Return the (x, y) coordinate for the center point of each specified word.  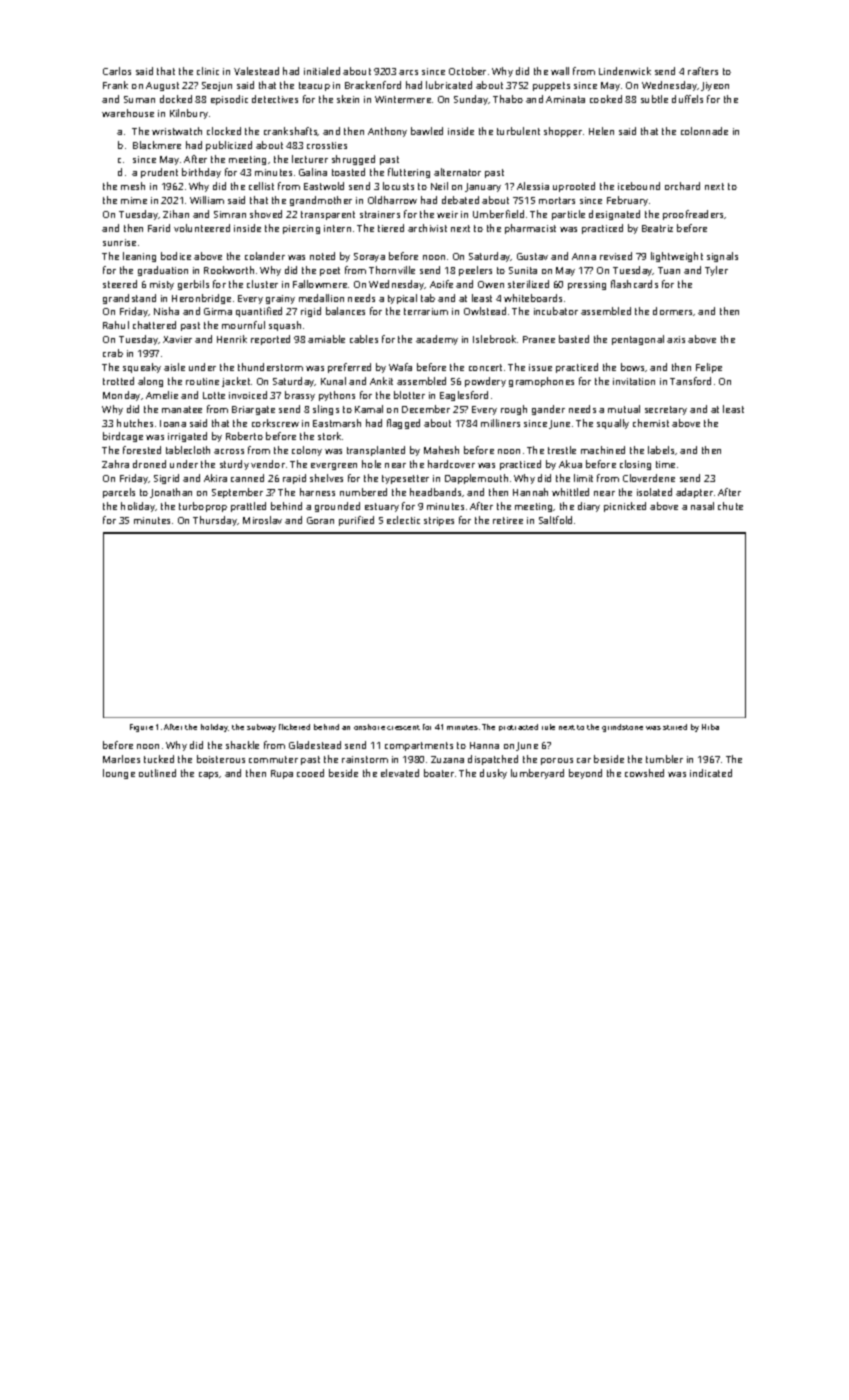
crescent (403, 727)
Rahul (116, 325)
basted (574, 339)
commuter (273, 759)
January (483, 187)
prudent (159, 173)
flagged (403, 424)
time (665, 464)
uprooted (574, 187)
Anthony (387, 132)
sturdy (234, 465)
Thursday (215, 521)
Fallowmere (320, 284)
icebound (639, 186)
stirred (675, 727)
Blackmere (157, 145)
